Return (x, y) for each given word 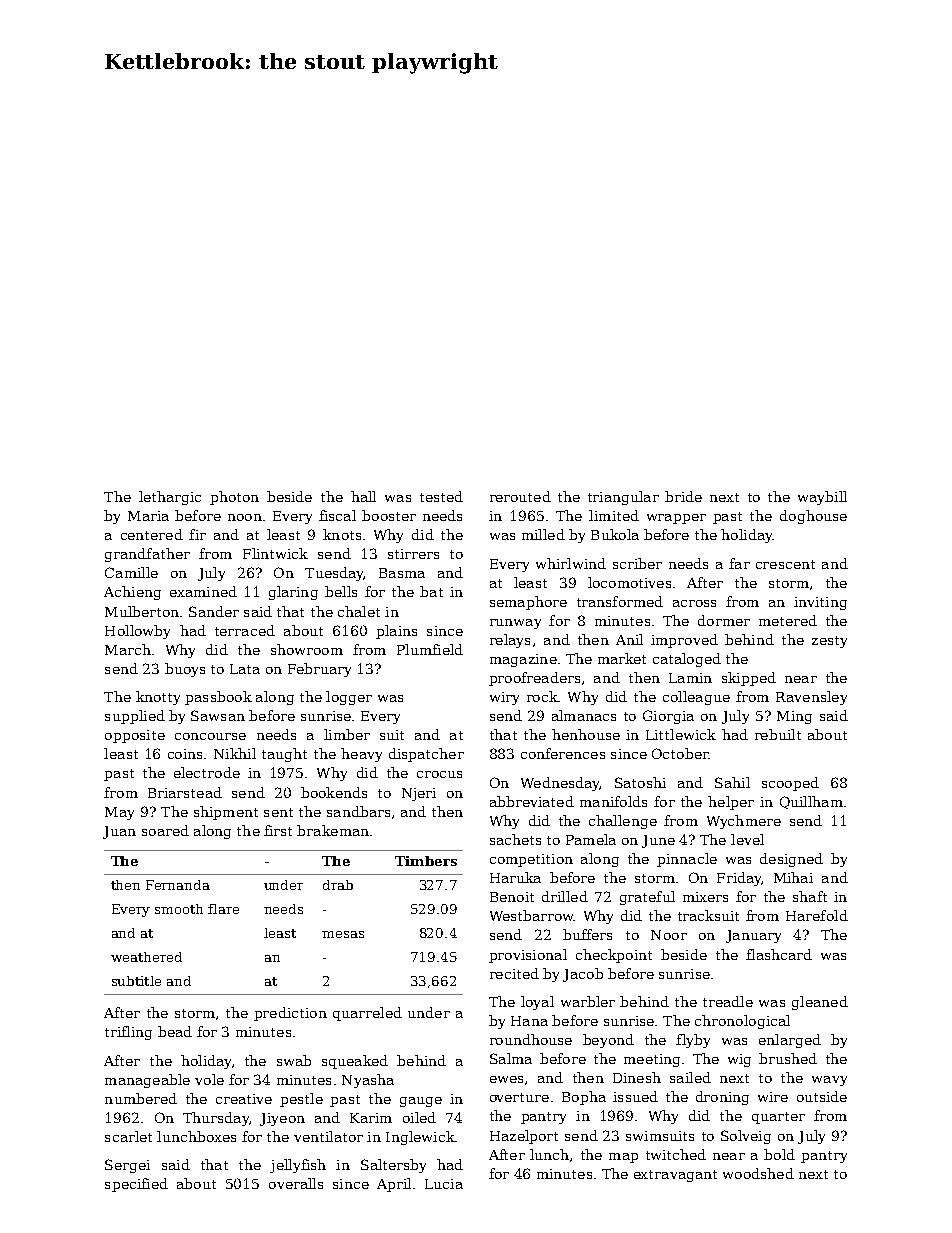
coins (185, 754)
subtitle (136, 981)
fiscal (337, 515)
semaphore (528, 603)
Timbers (426, 861)
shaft (810, 896)
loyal (537, 1003)
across (694, 603)
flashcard (779, 954)
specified (136, 1185)
